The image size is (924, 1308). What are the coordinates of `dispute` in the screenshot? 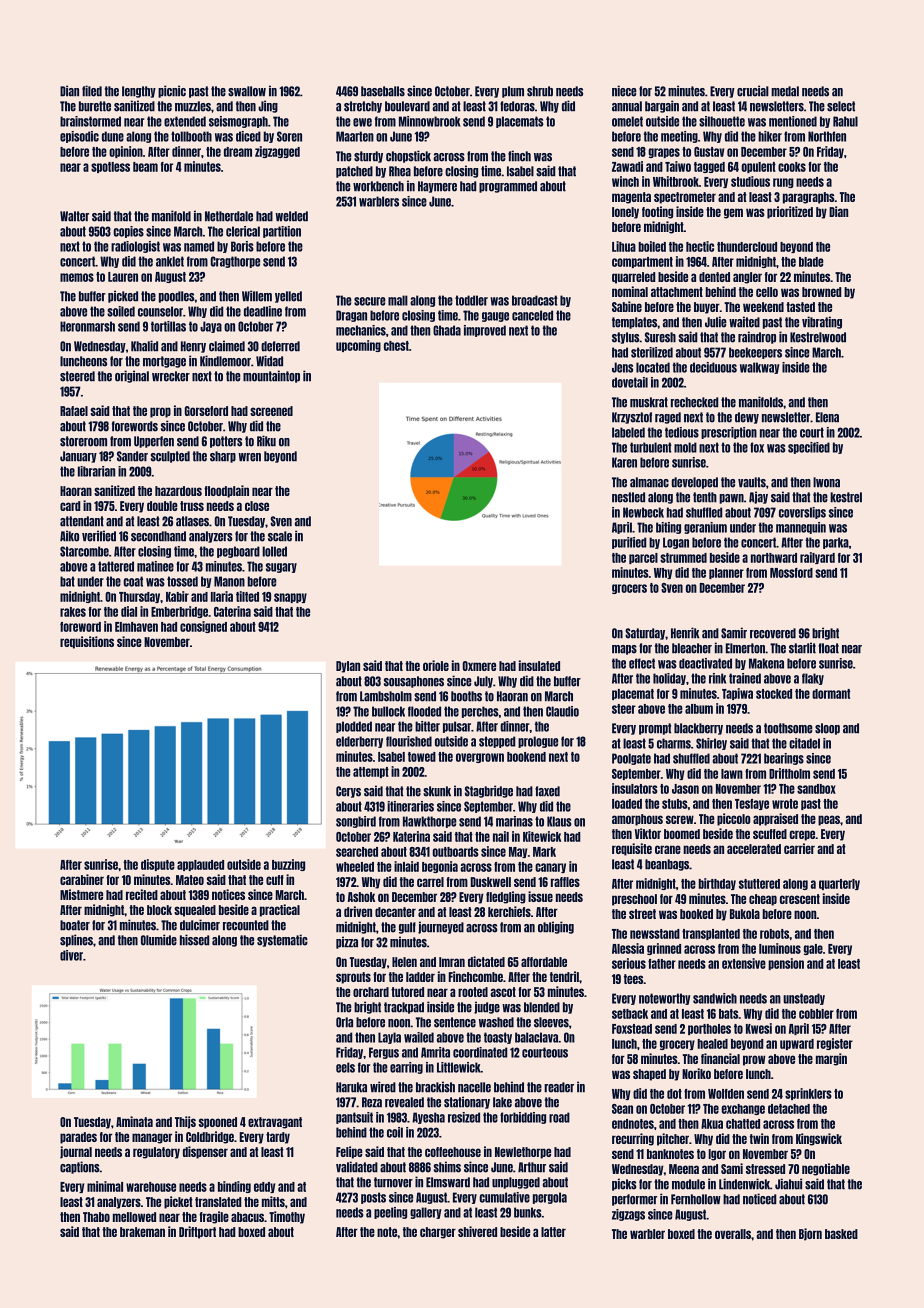 It's located at (158, 865).
